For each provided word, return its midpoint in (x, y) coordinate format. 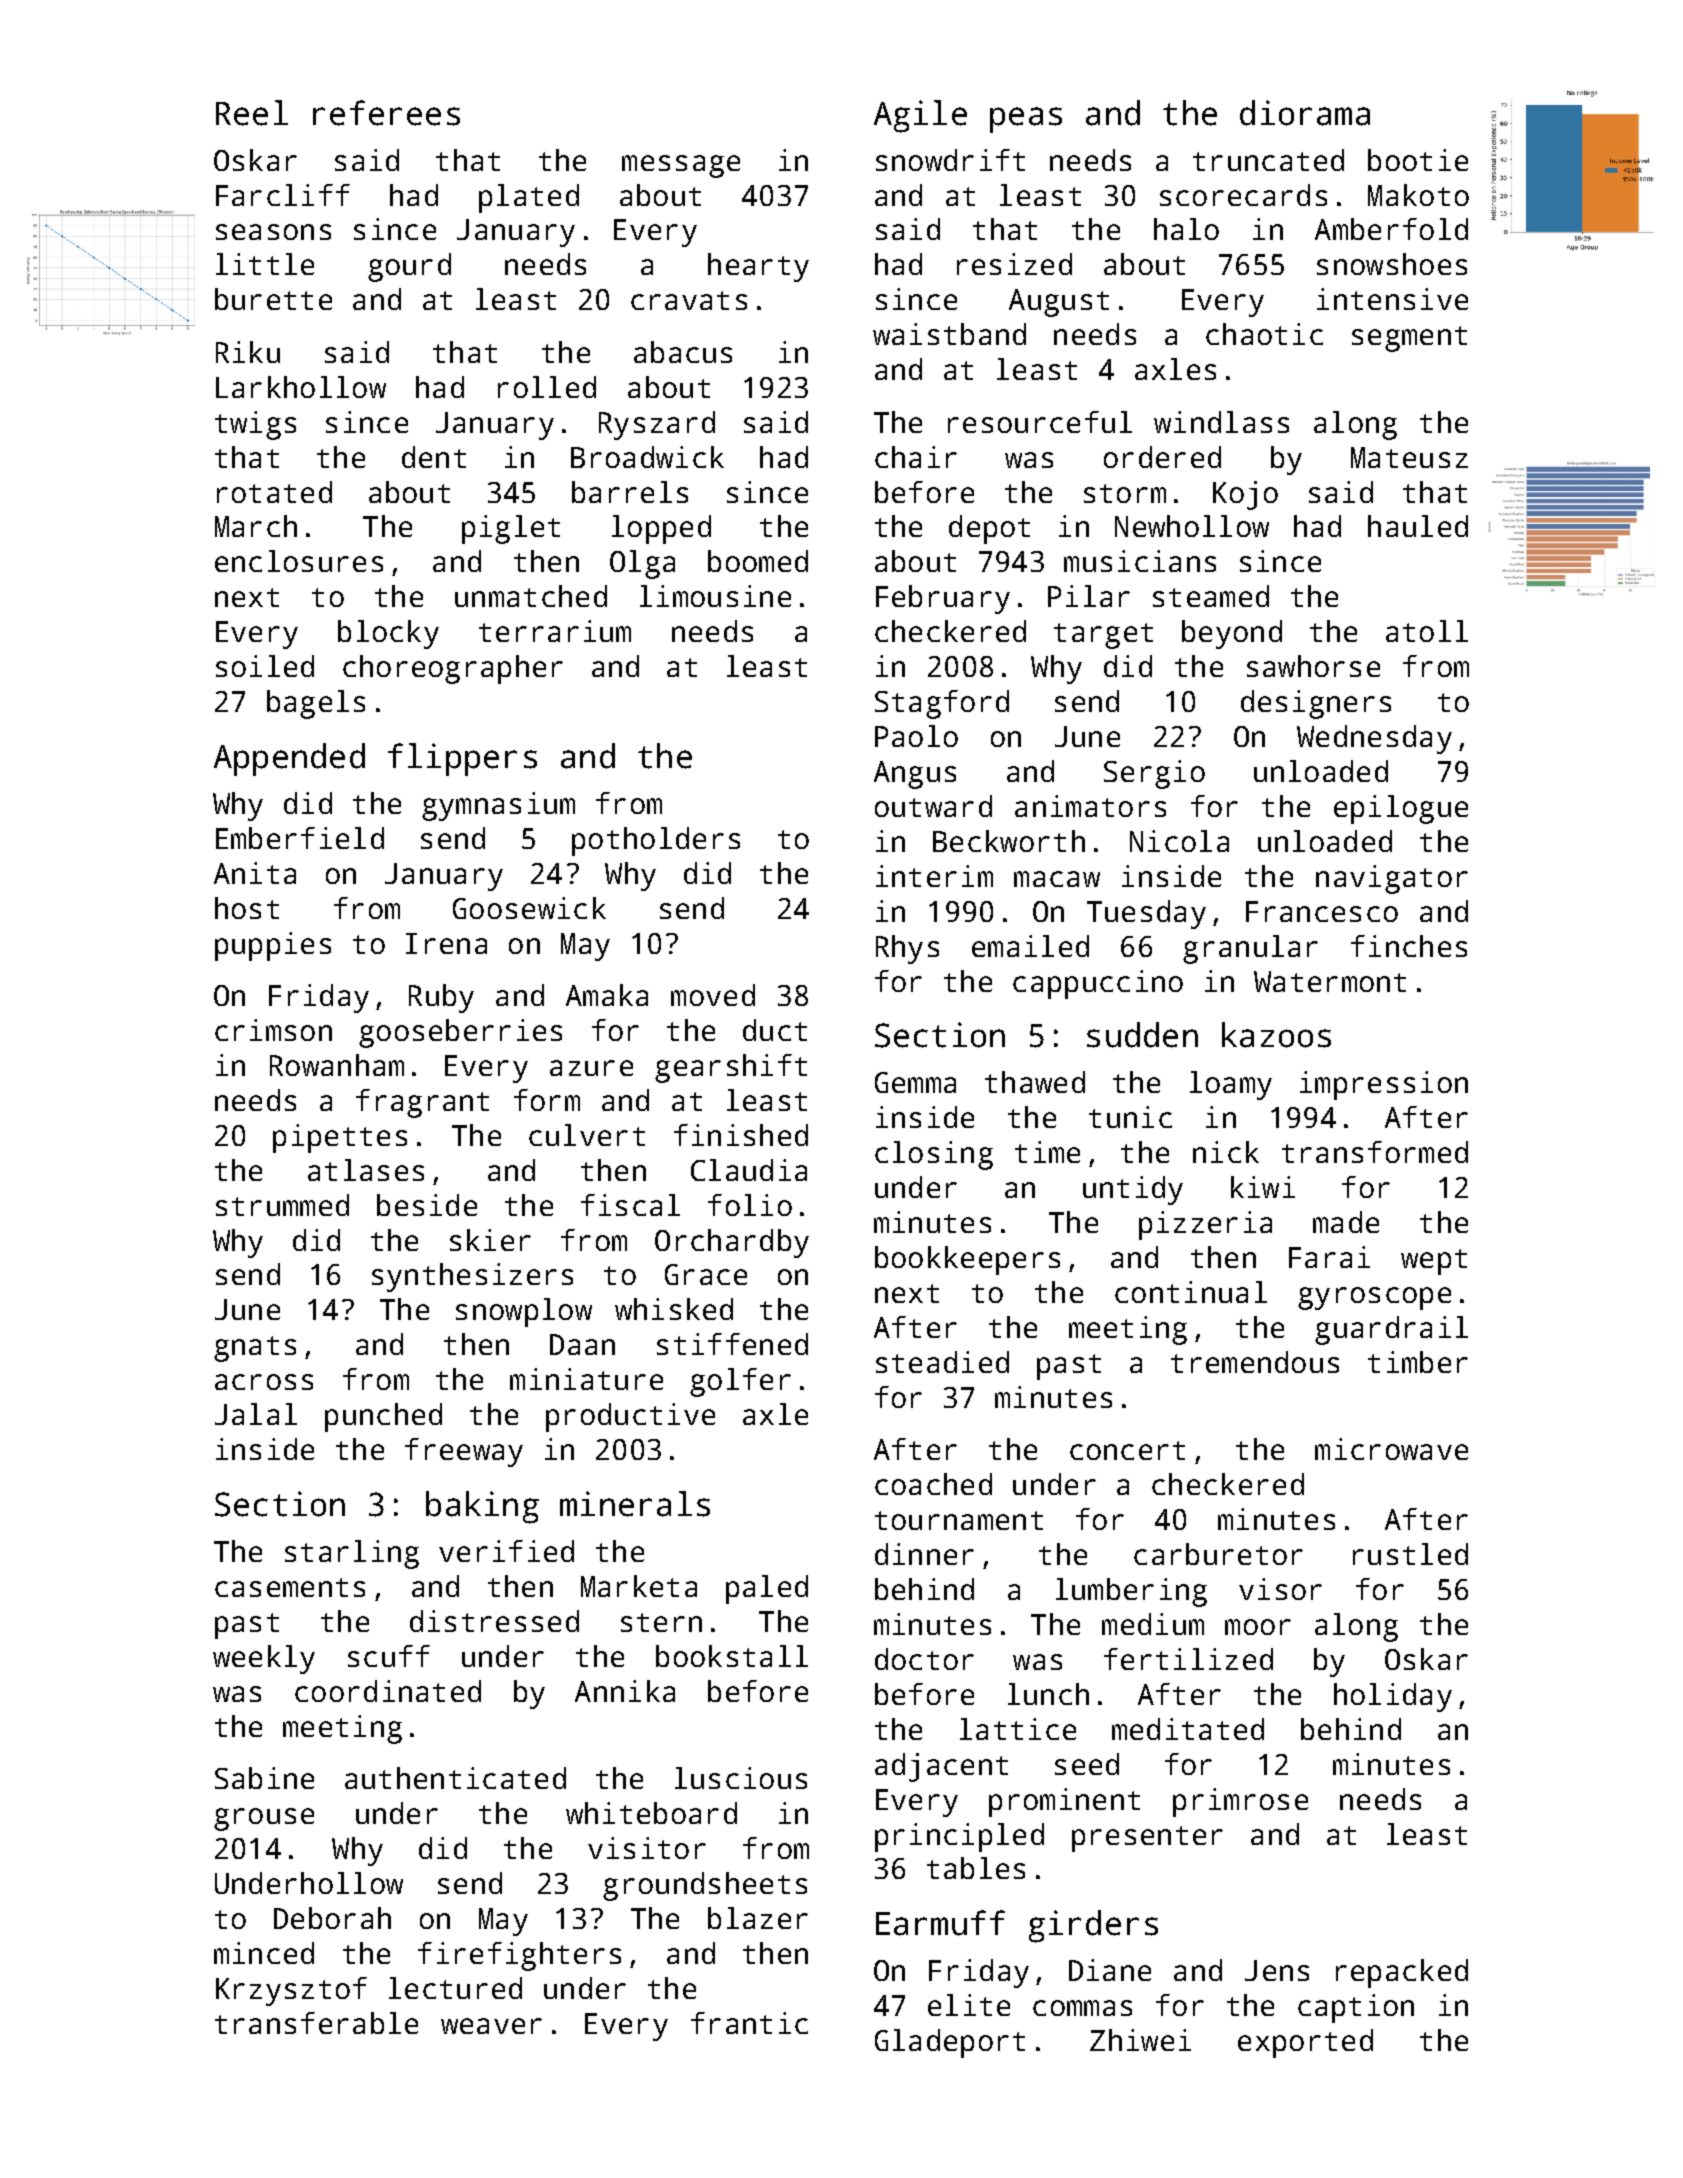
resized (1014, 264)
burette (273, 299)
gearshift (731, 1068)
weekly (264, 1659)
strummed (282, 1205)
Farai (1329, 1257)
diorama (1305, 113)
